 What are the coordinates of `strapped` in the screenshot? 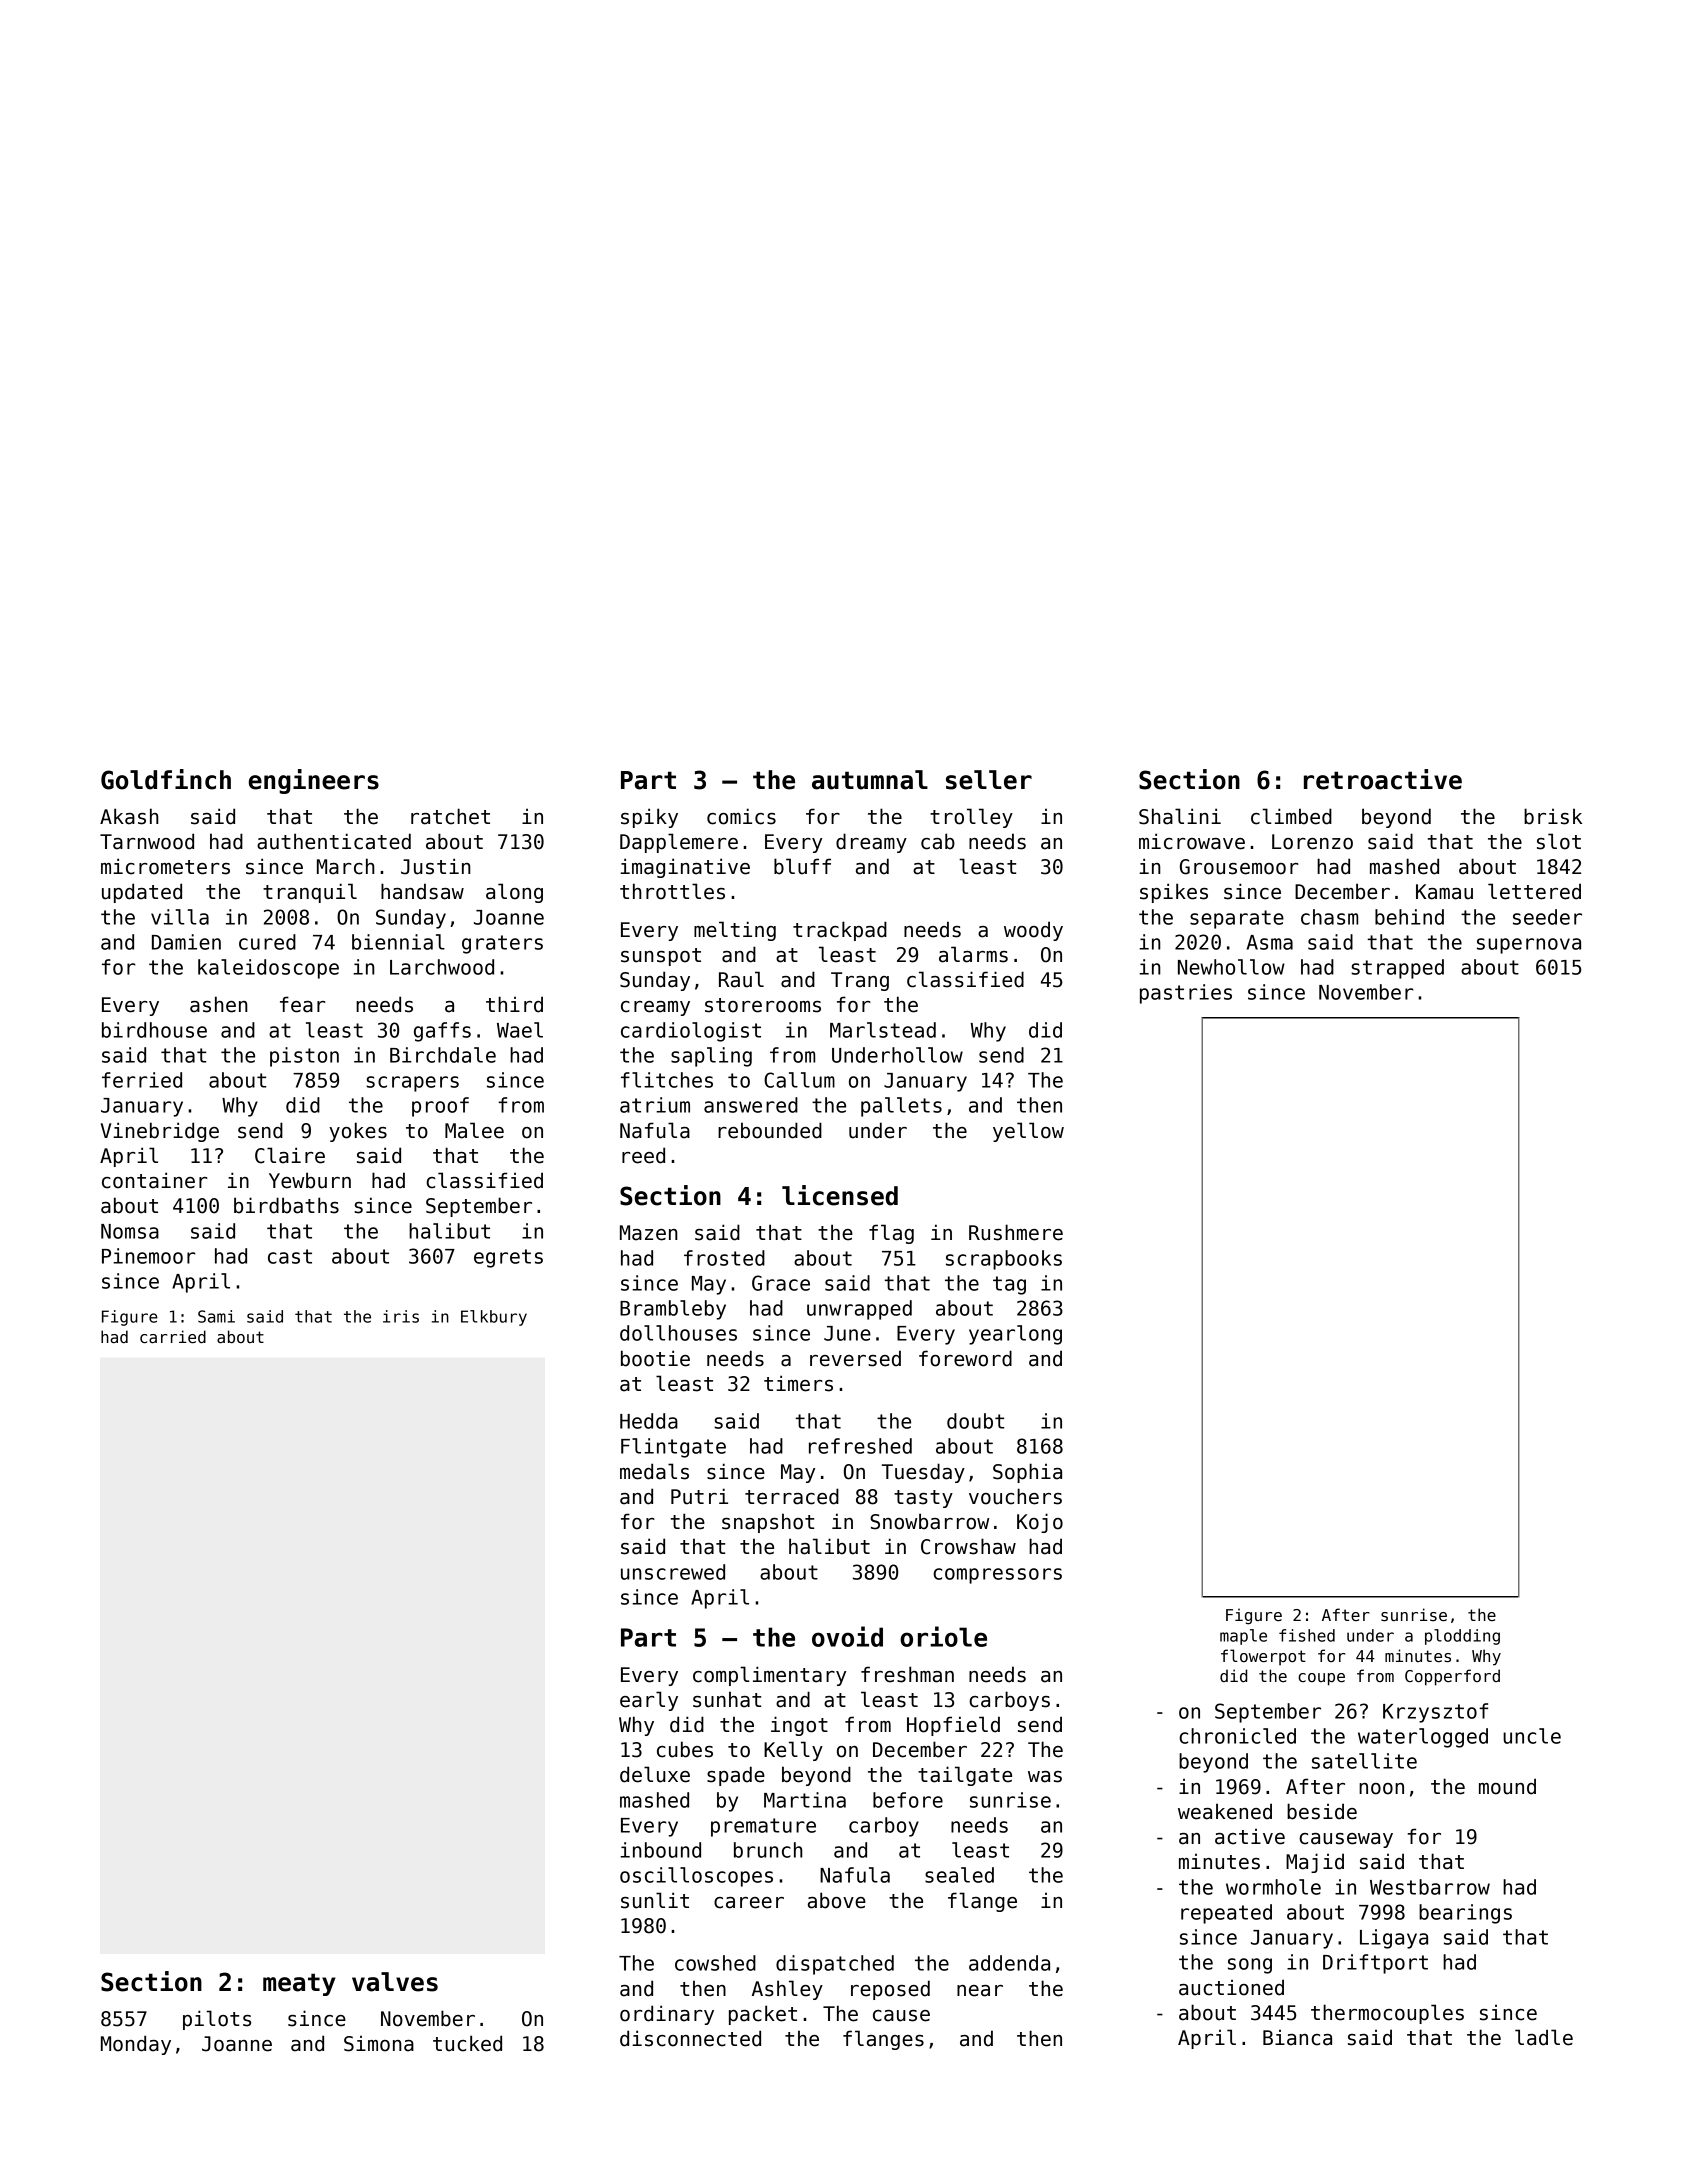 It's located at (1397, 969).
